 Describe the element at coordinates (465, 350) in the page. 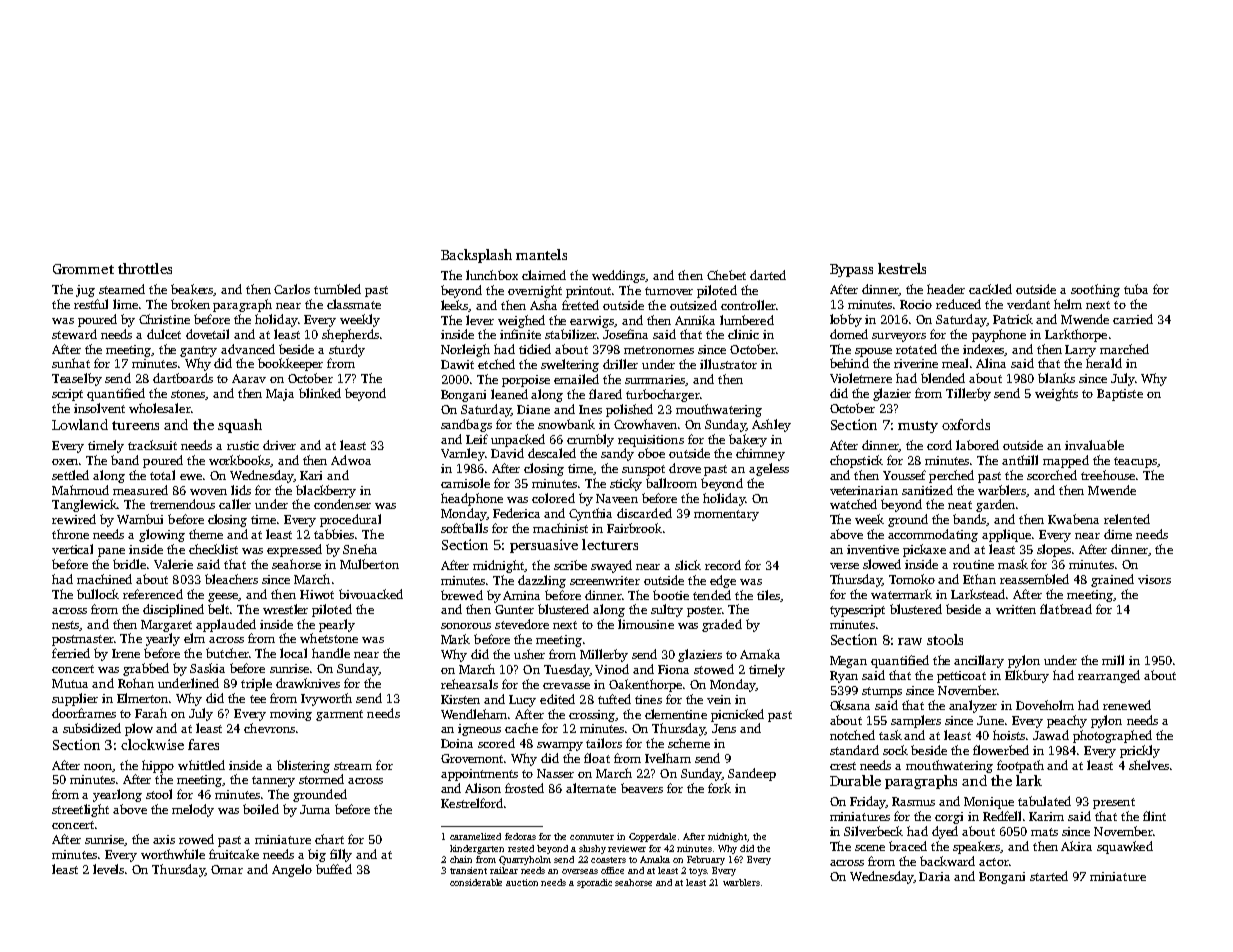

I see `Norleigh` at that location.
